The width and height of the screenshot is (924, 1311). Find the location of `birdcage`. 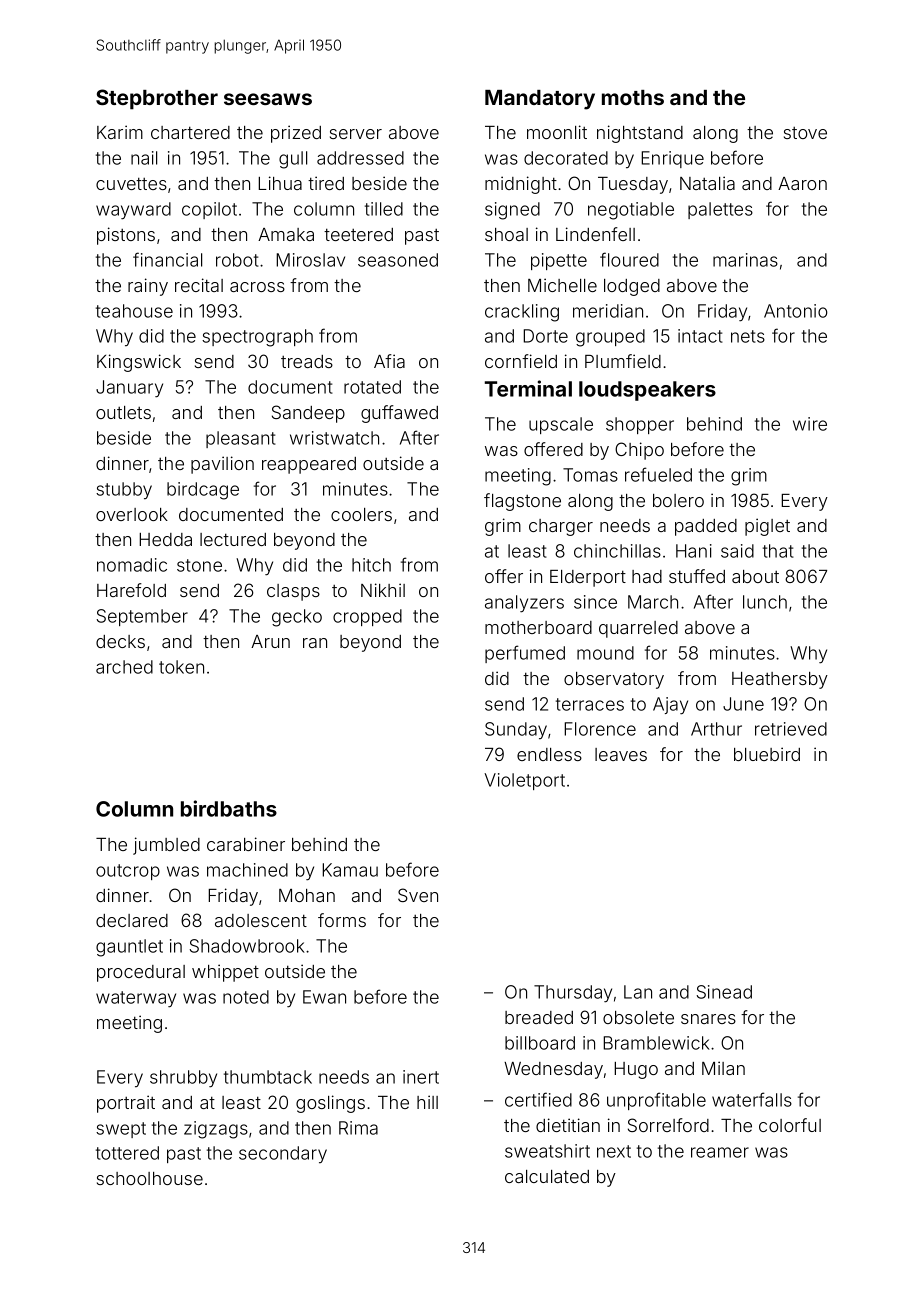

birdcage is located at coordinates (203, 491).
